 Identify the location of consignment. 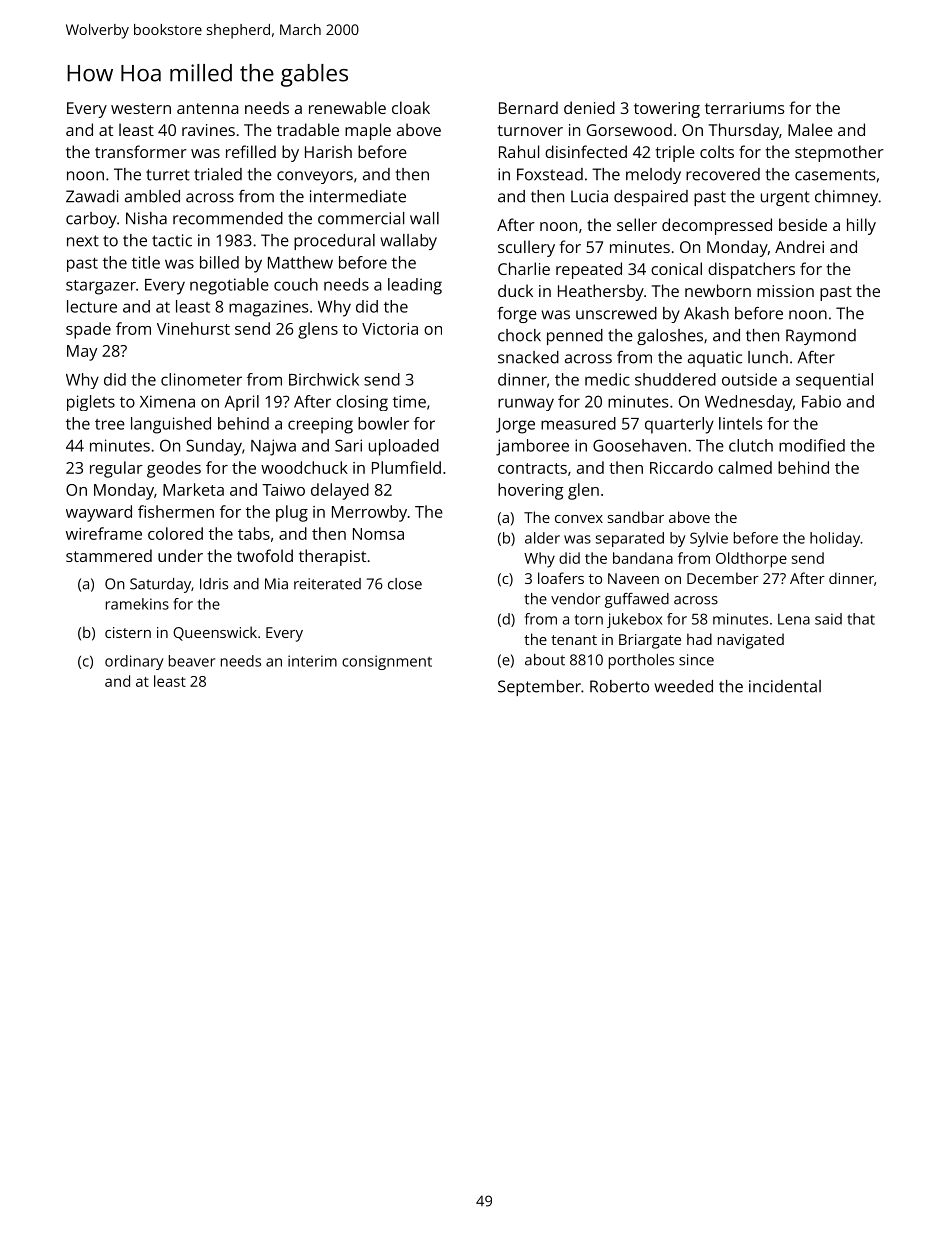
(387, 662).
